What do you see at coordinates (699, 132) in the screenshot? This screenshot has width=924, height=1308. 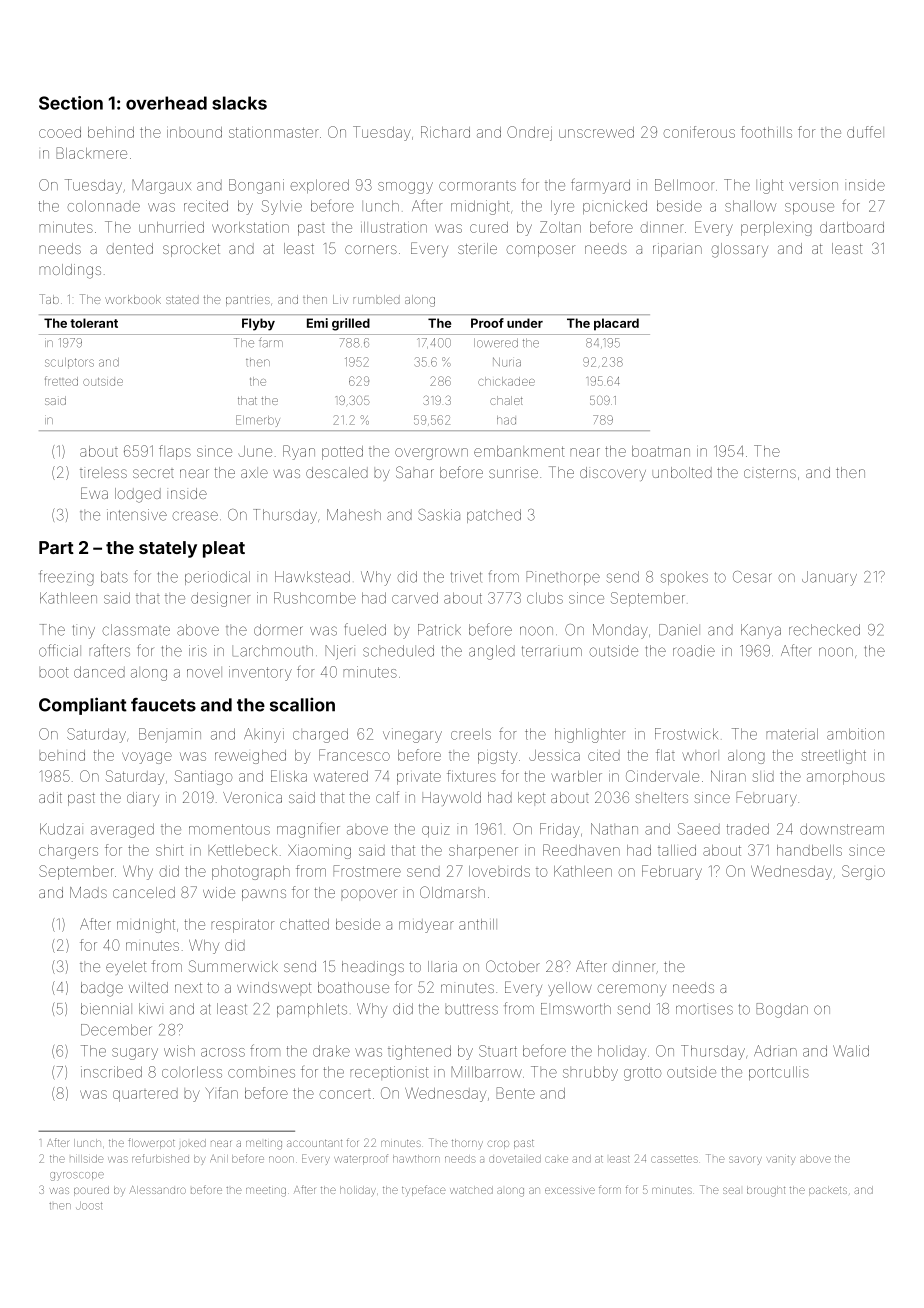 I see `coniferous` at bounding box center [699, 132].
